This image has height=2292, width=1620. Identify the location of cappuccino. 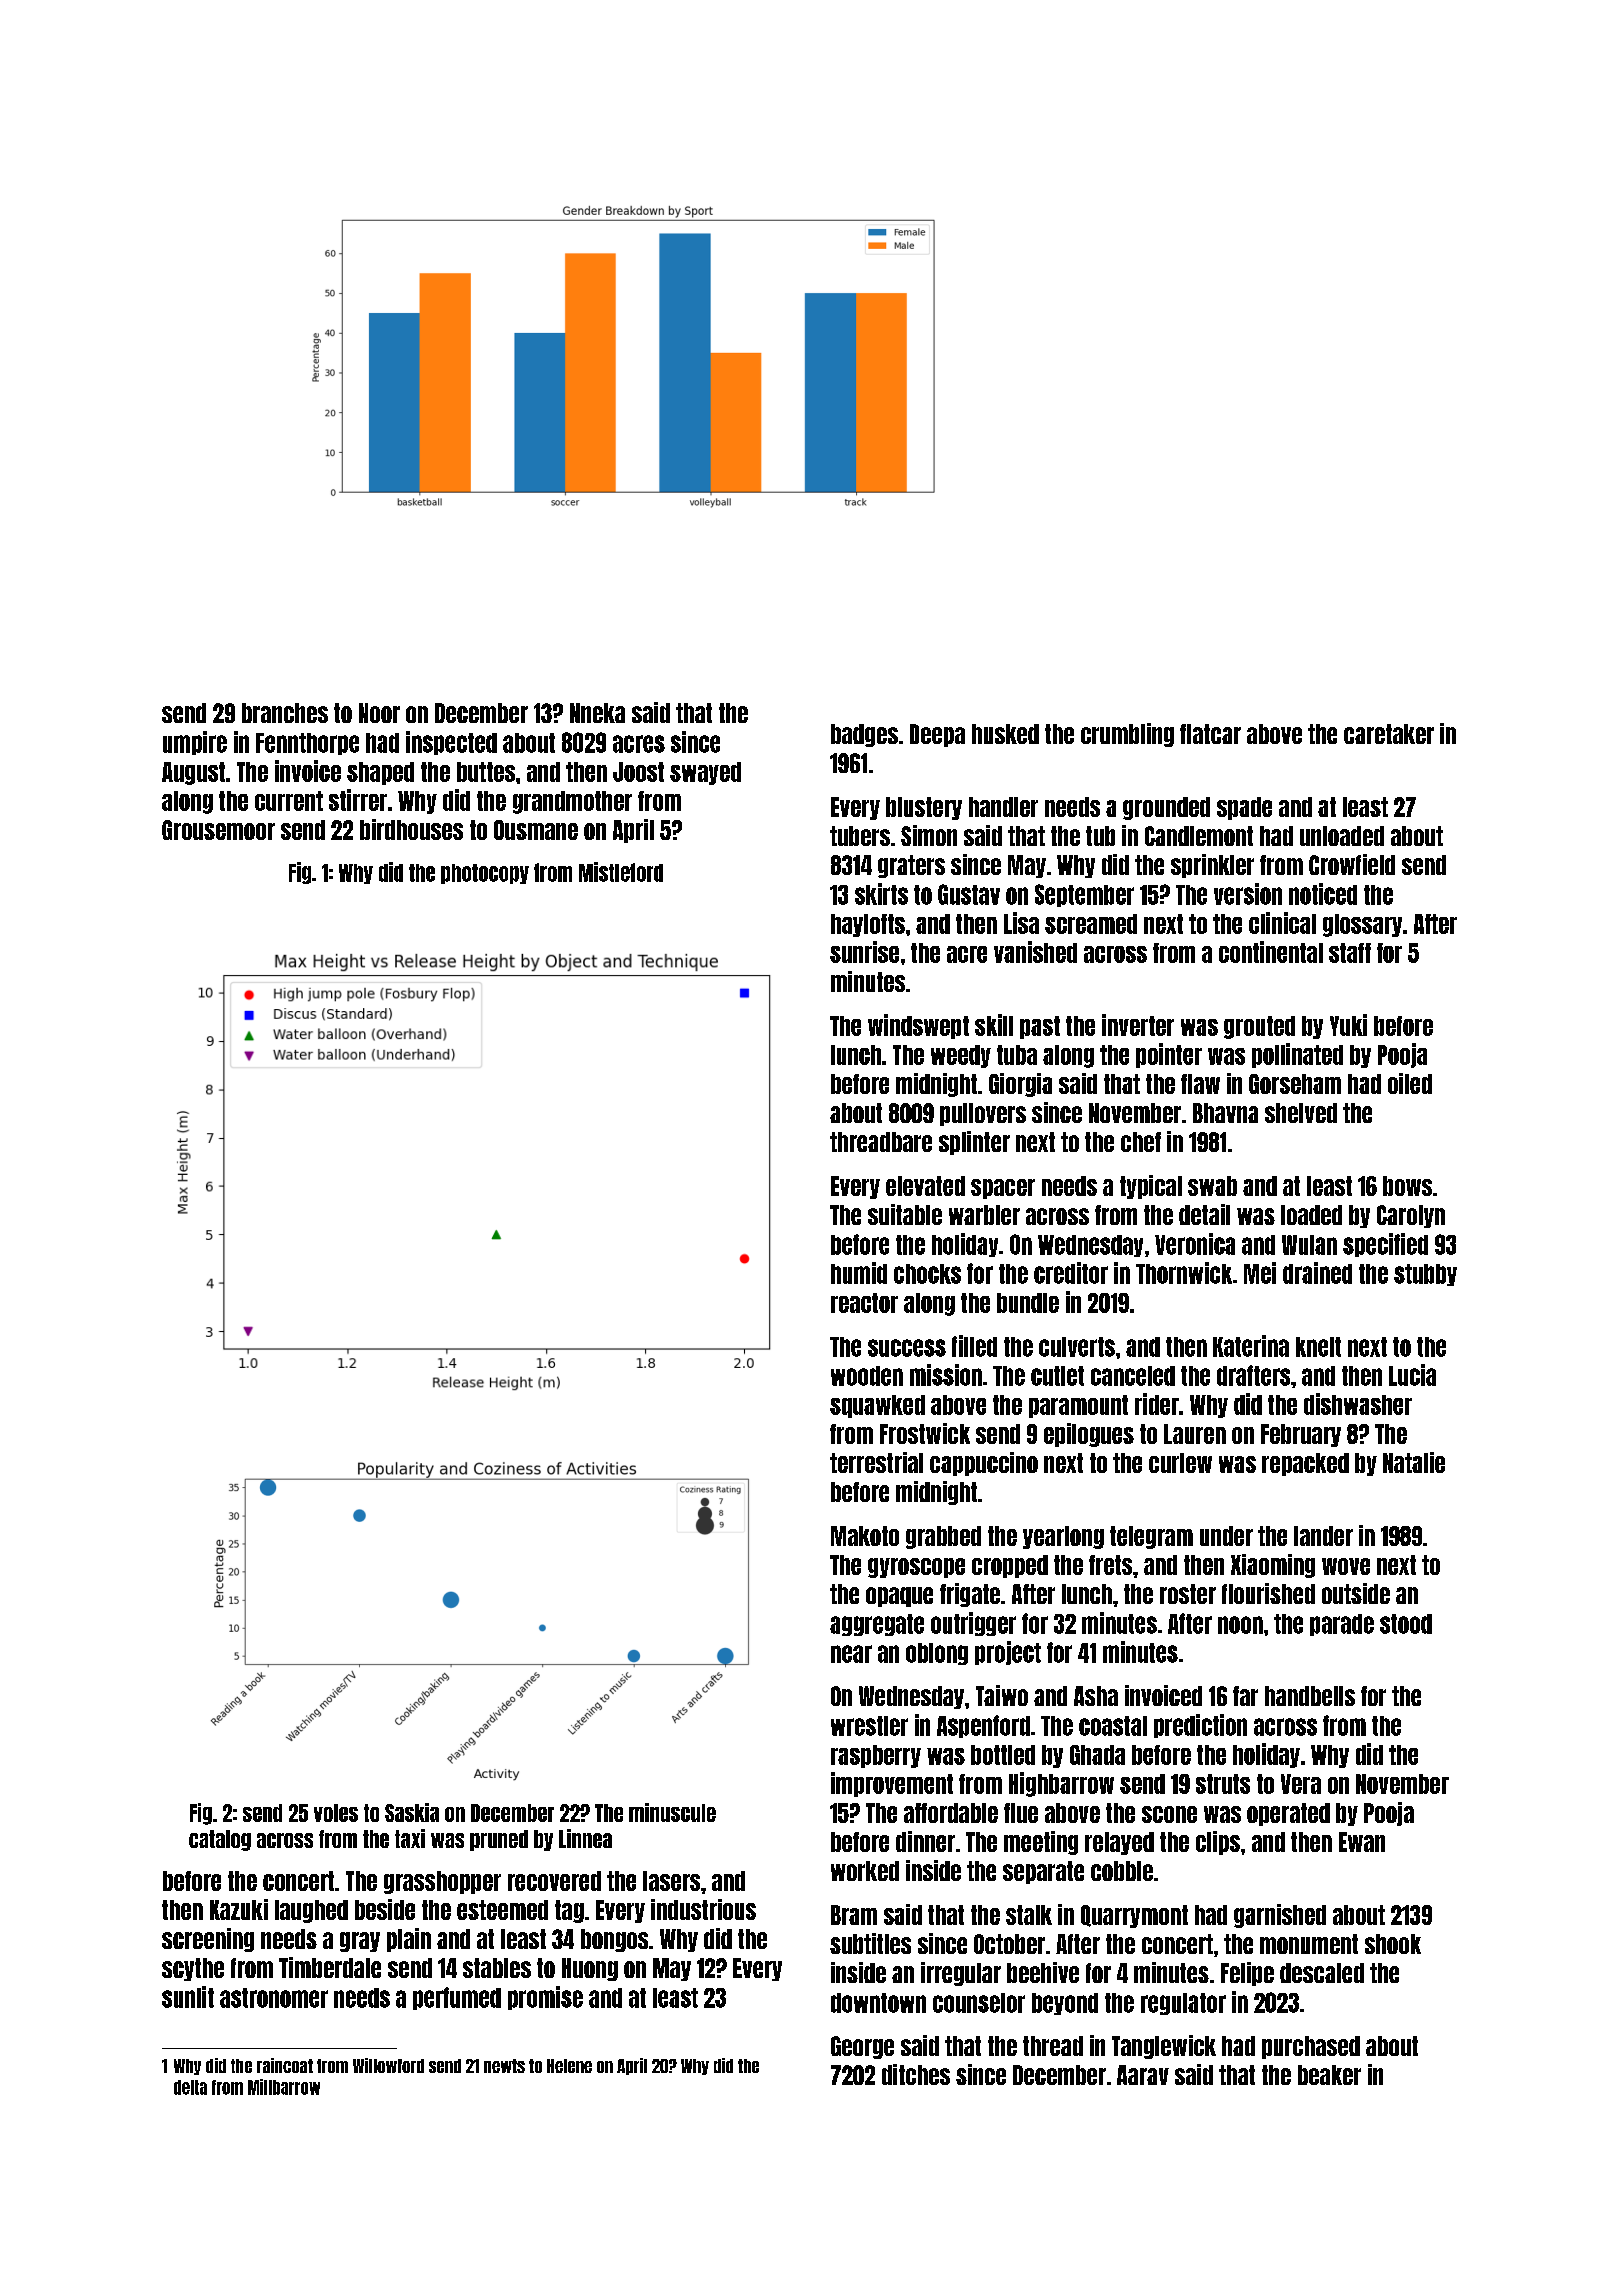
(984, 1464).
